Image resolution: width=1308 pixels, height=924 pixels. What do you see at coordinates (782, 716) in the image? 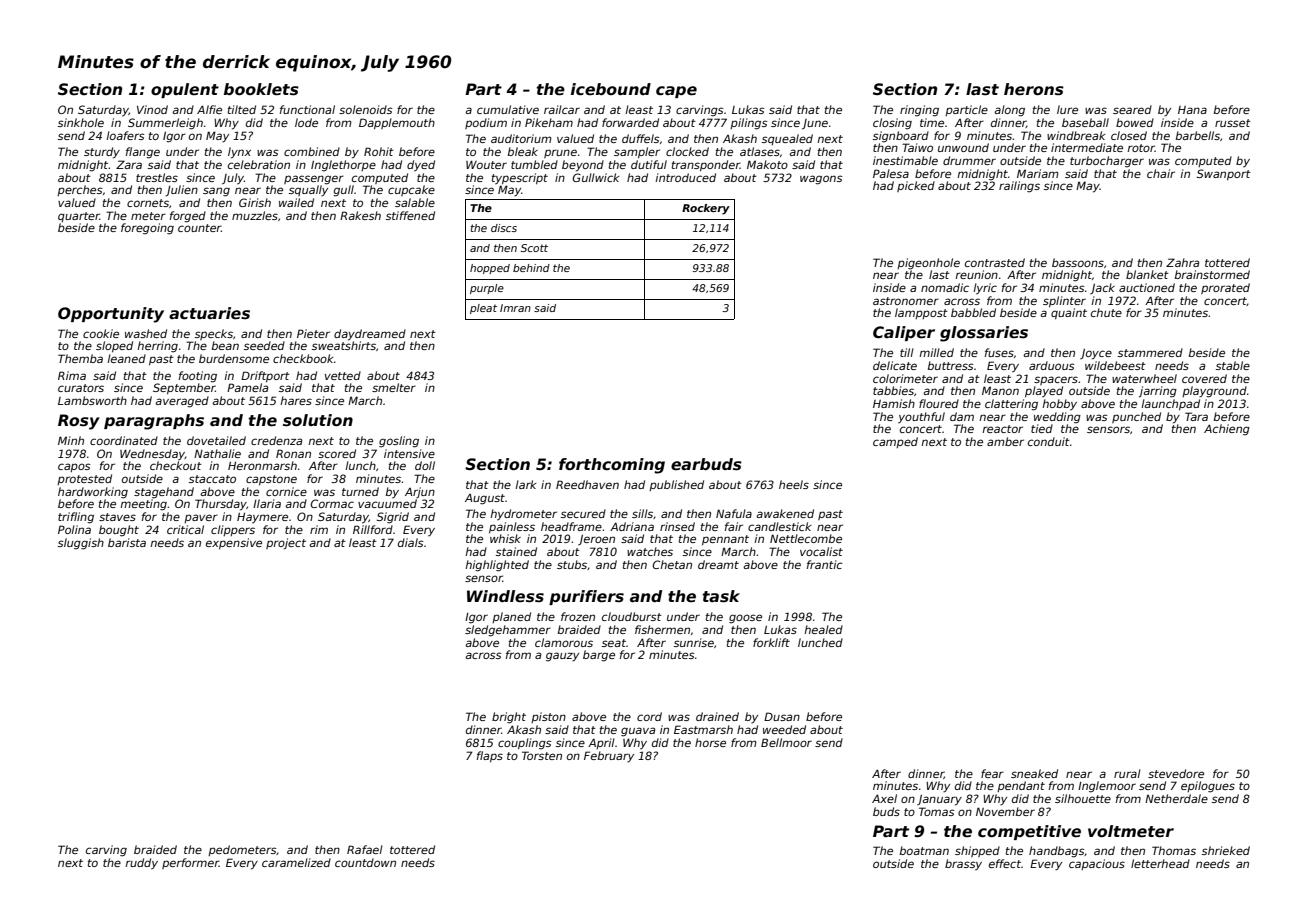
I see `Dusan` at bounding box center [782, 716].
